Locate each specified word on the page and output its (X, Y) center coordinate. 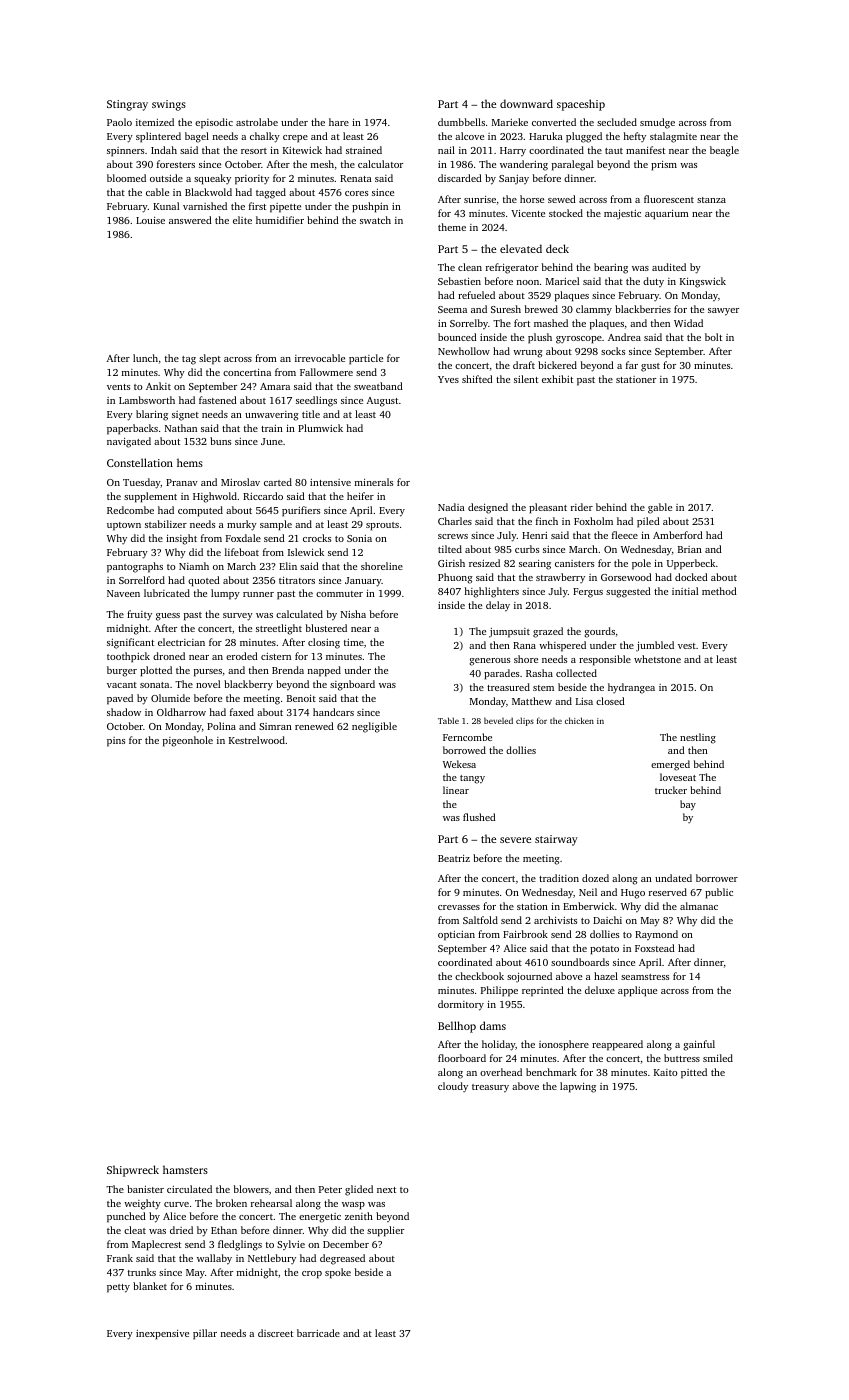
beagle (724, 151)
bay (688, 805)
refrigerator (512, 268)
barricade (318, 1333)
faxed (242, 712)
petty (118, 1288)
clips (525, 721)
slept (210, 359)
